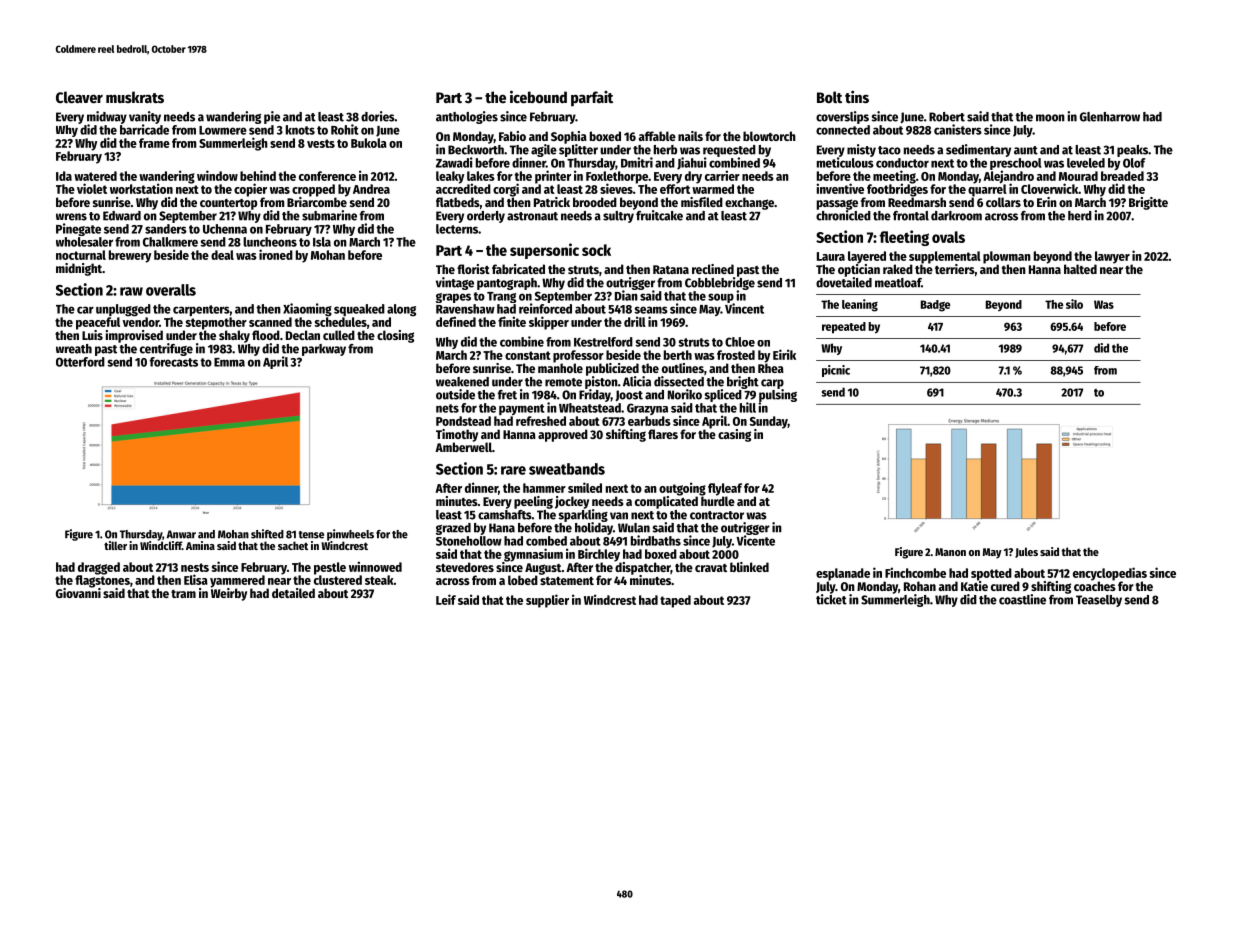 Image resolution: width=1233 pixels, height=952 pixels. What do you see at coordinates (1080, 216) in the document?
I see `herd` at bounding box center [1080, 216].
